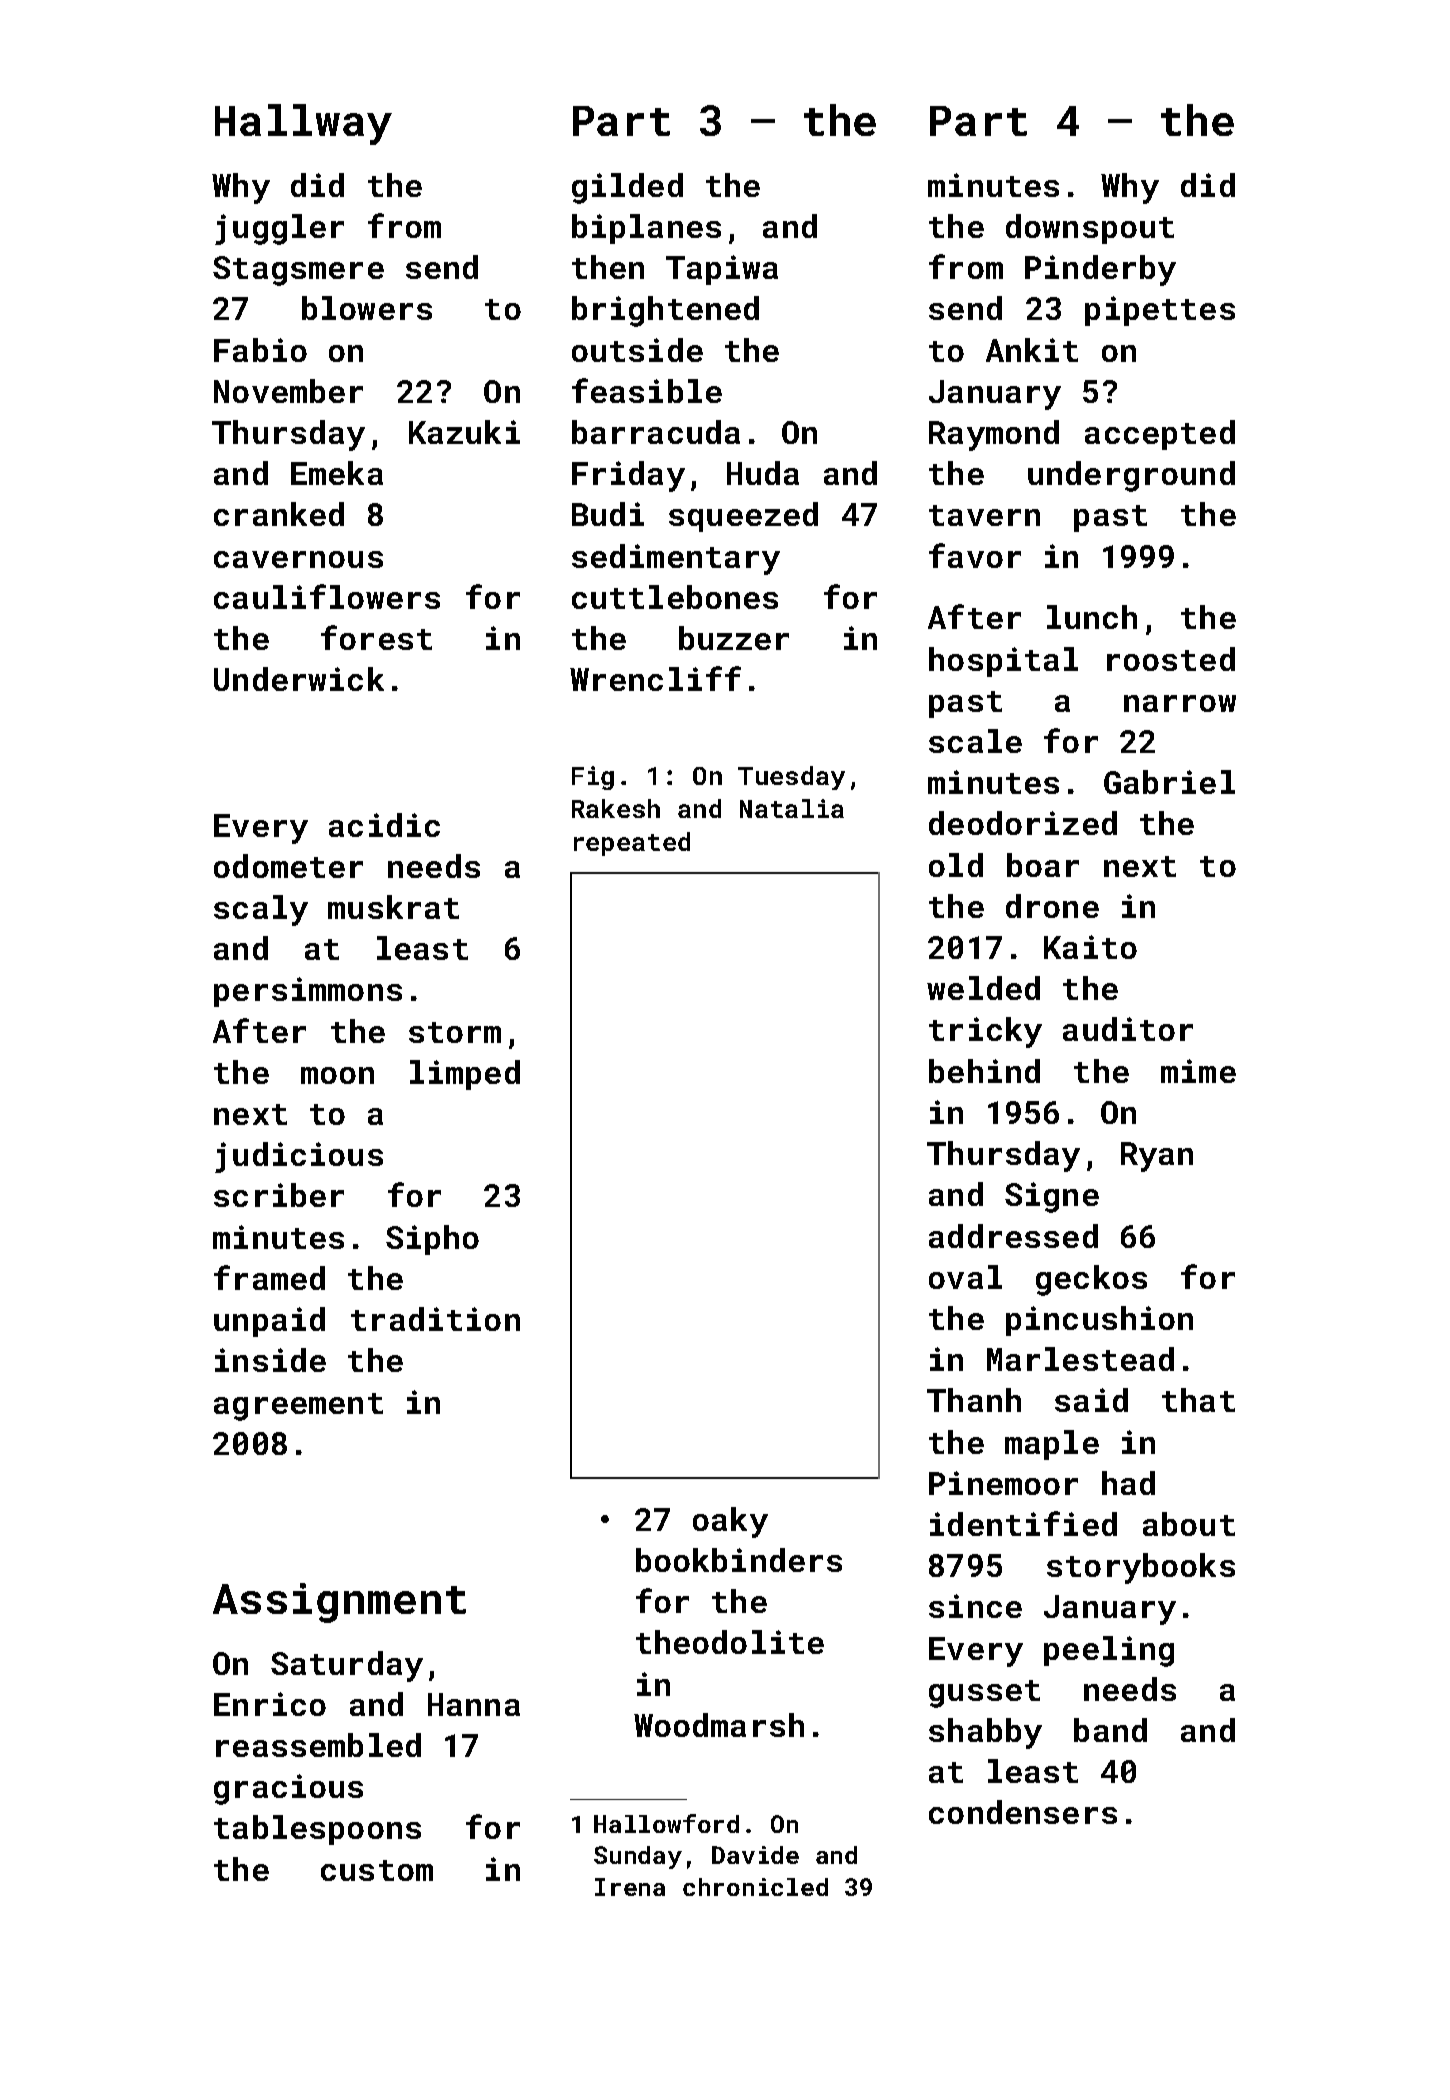 This screenshot has width=1450, height=2100. I want to click on tradition, so click(435, 1319).
